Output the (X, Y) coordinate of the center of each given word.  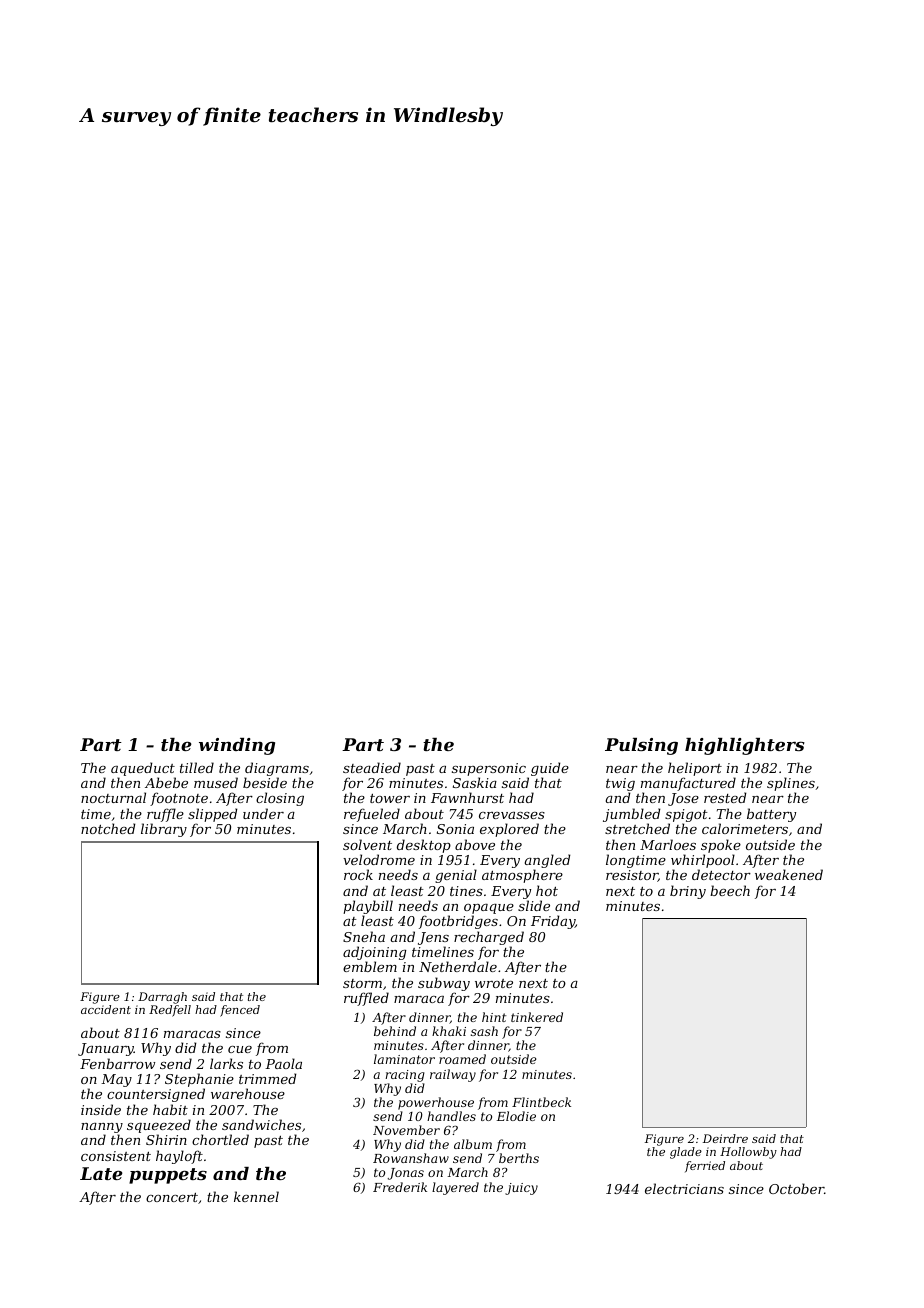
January (106, 1049)
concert (172, 1197)
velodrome (379, 859)
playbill (368, 907)
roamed (462, 1059)
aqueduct (143, 769)
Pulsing (641, 746)
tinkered (537, 1017)
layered (455, 1188)
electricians (684, 1188)
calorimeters (745, 828)
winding (237, 746)
